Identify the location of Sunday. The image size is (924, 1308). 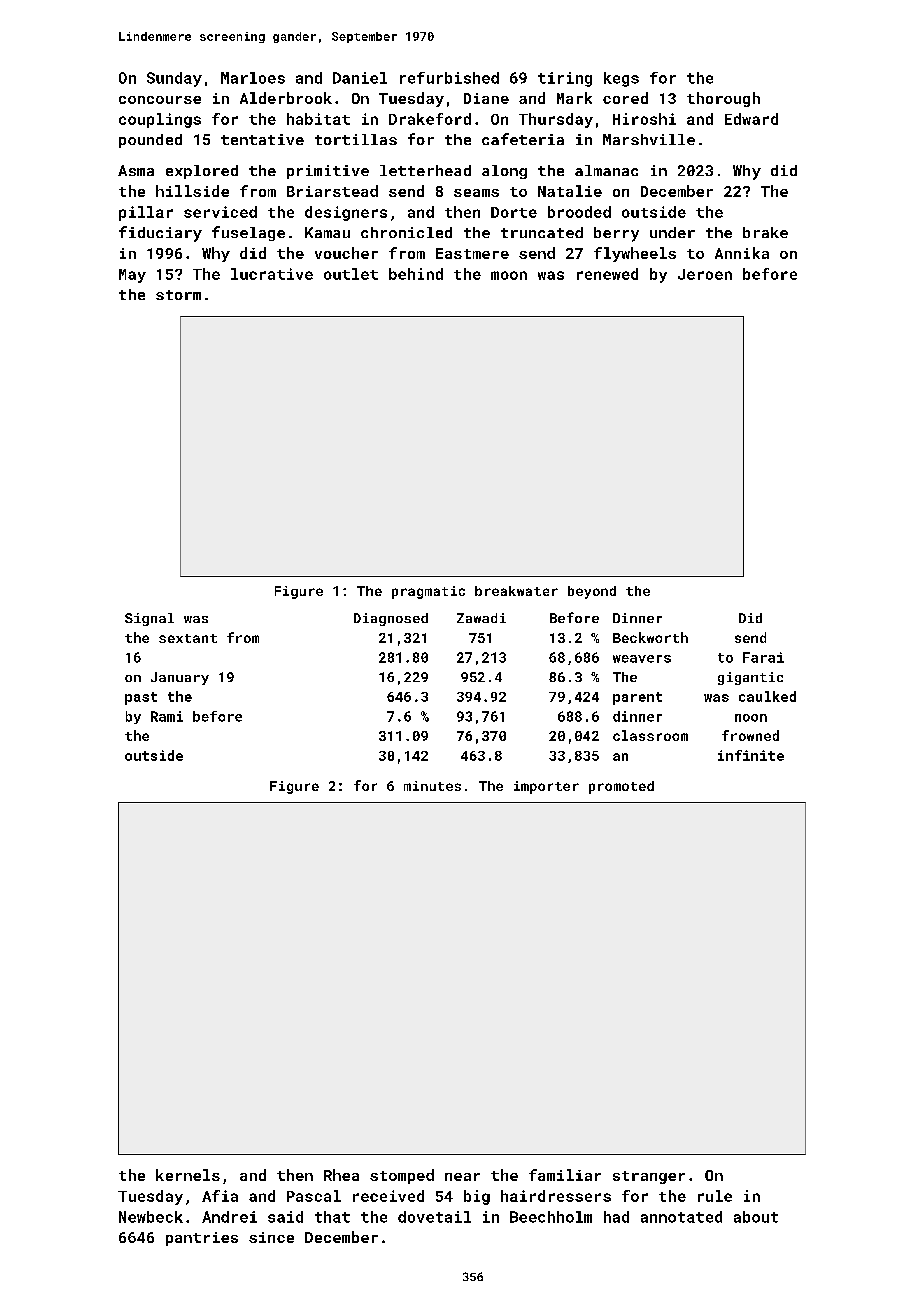
(174, 79).
